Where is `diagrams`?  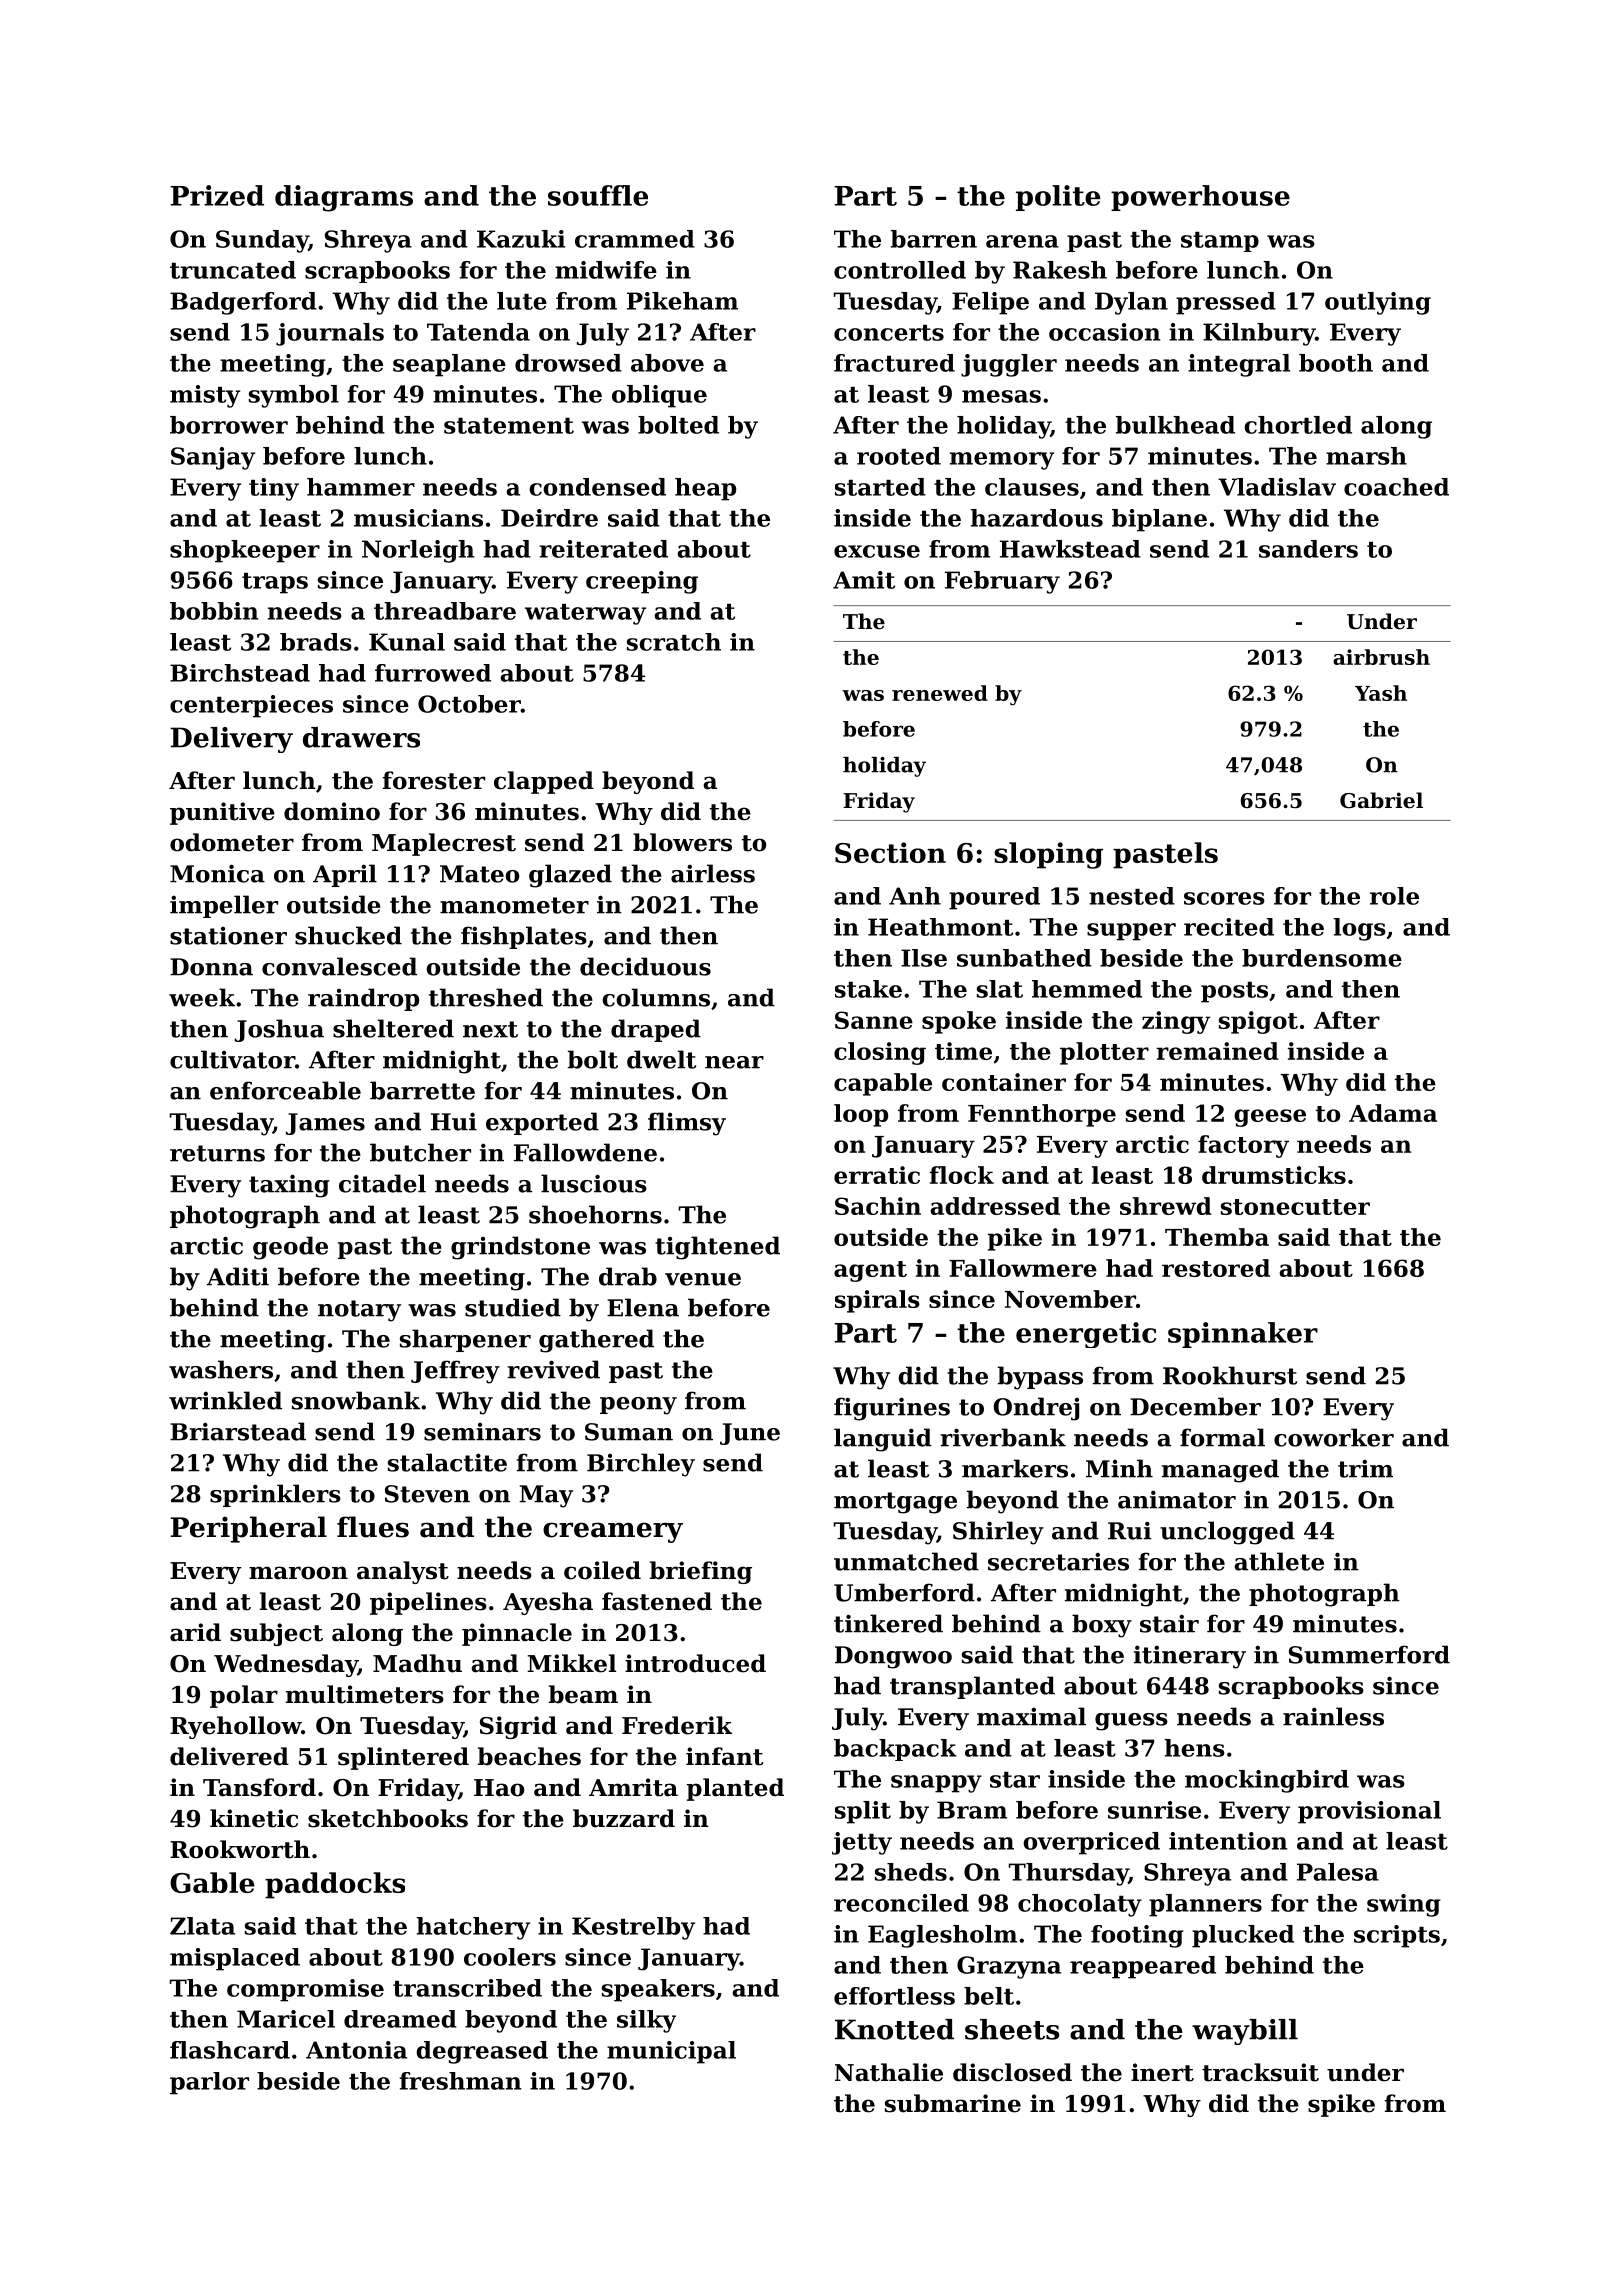
diagrams is located at coordinates (344, 198).
